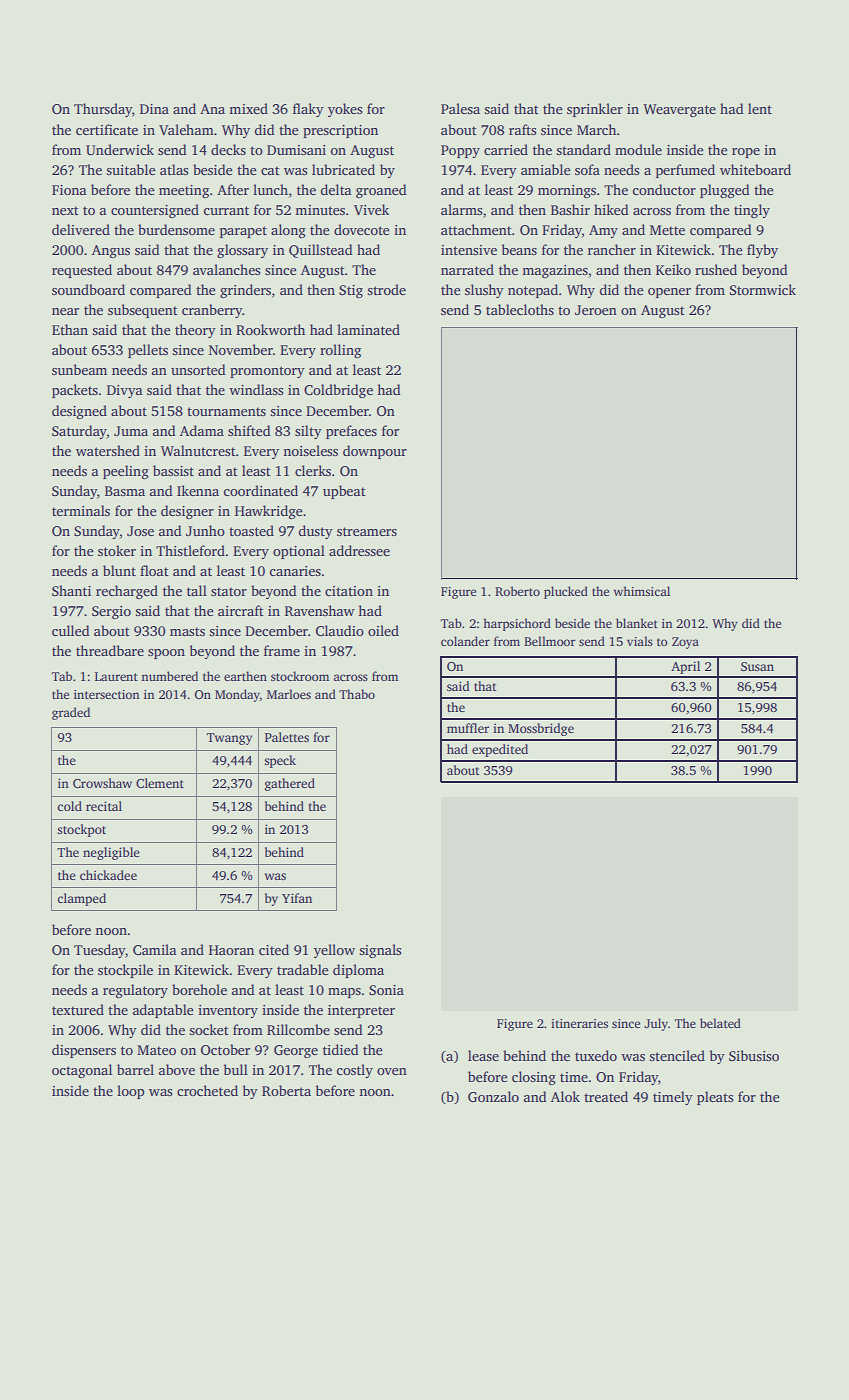  Describe the element at coordinates (541, 729) in the image. I see `Mossbridge` at that location.
